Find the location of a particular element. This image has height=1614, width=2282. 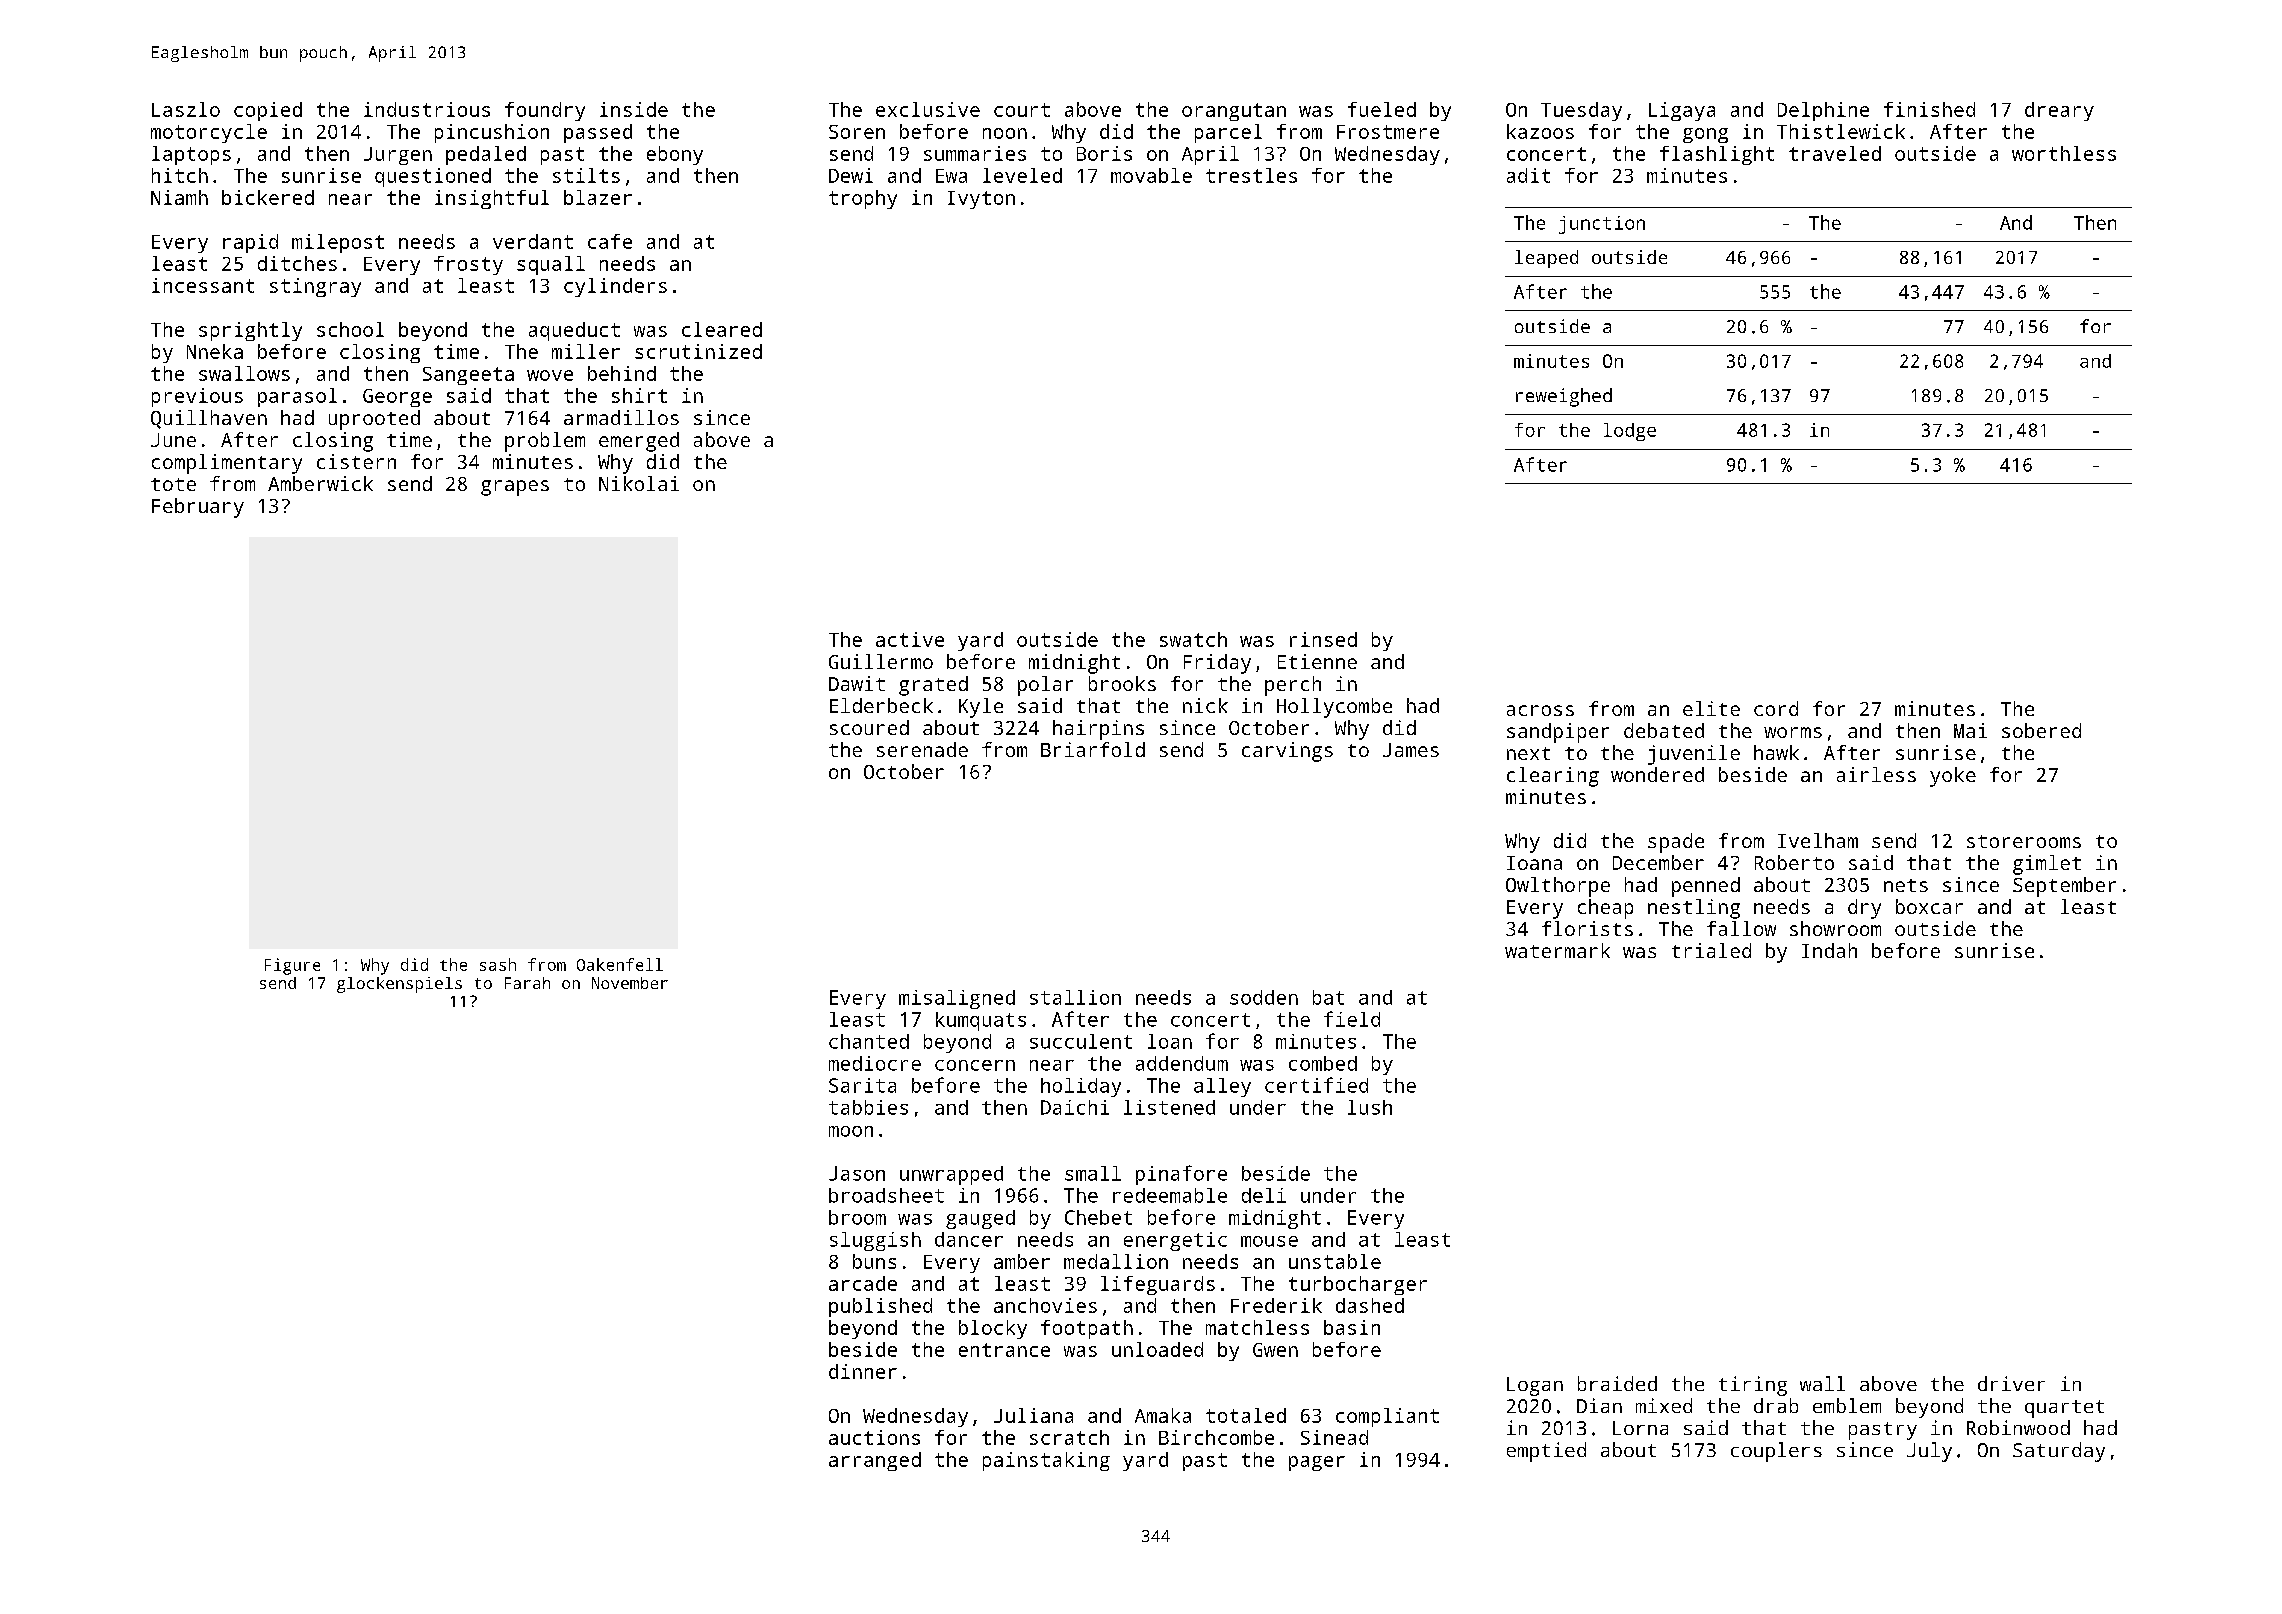

blazer is located at coordinates (598, 197).
